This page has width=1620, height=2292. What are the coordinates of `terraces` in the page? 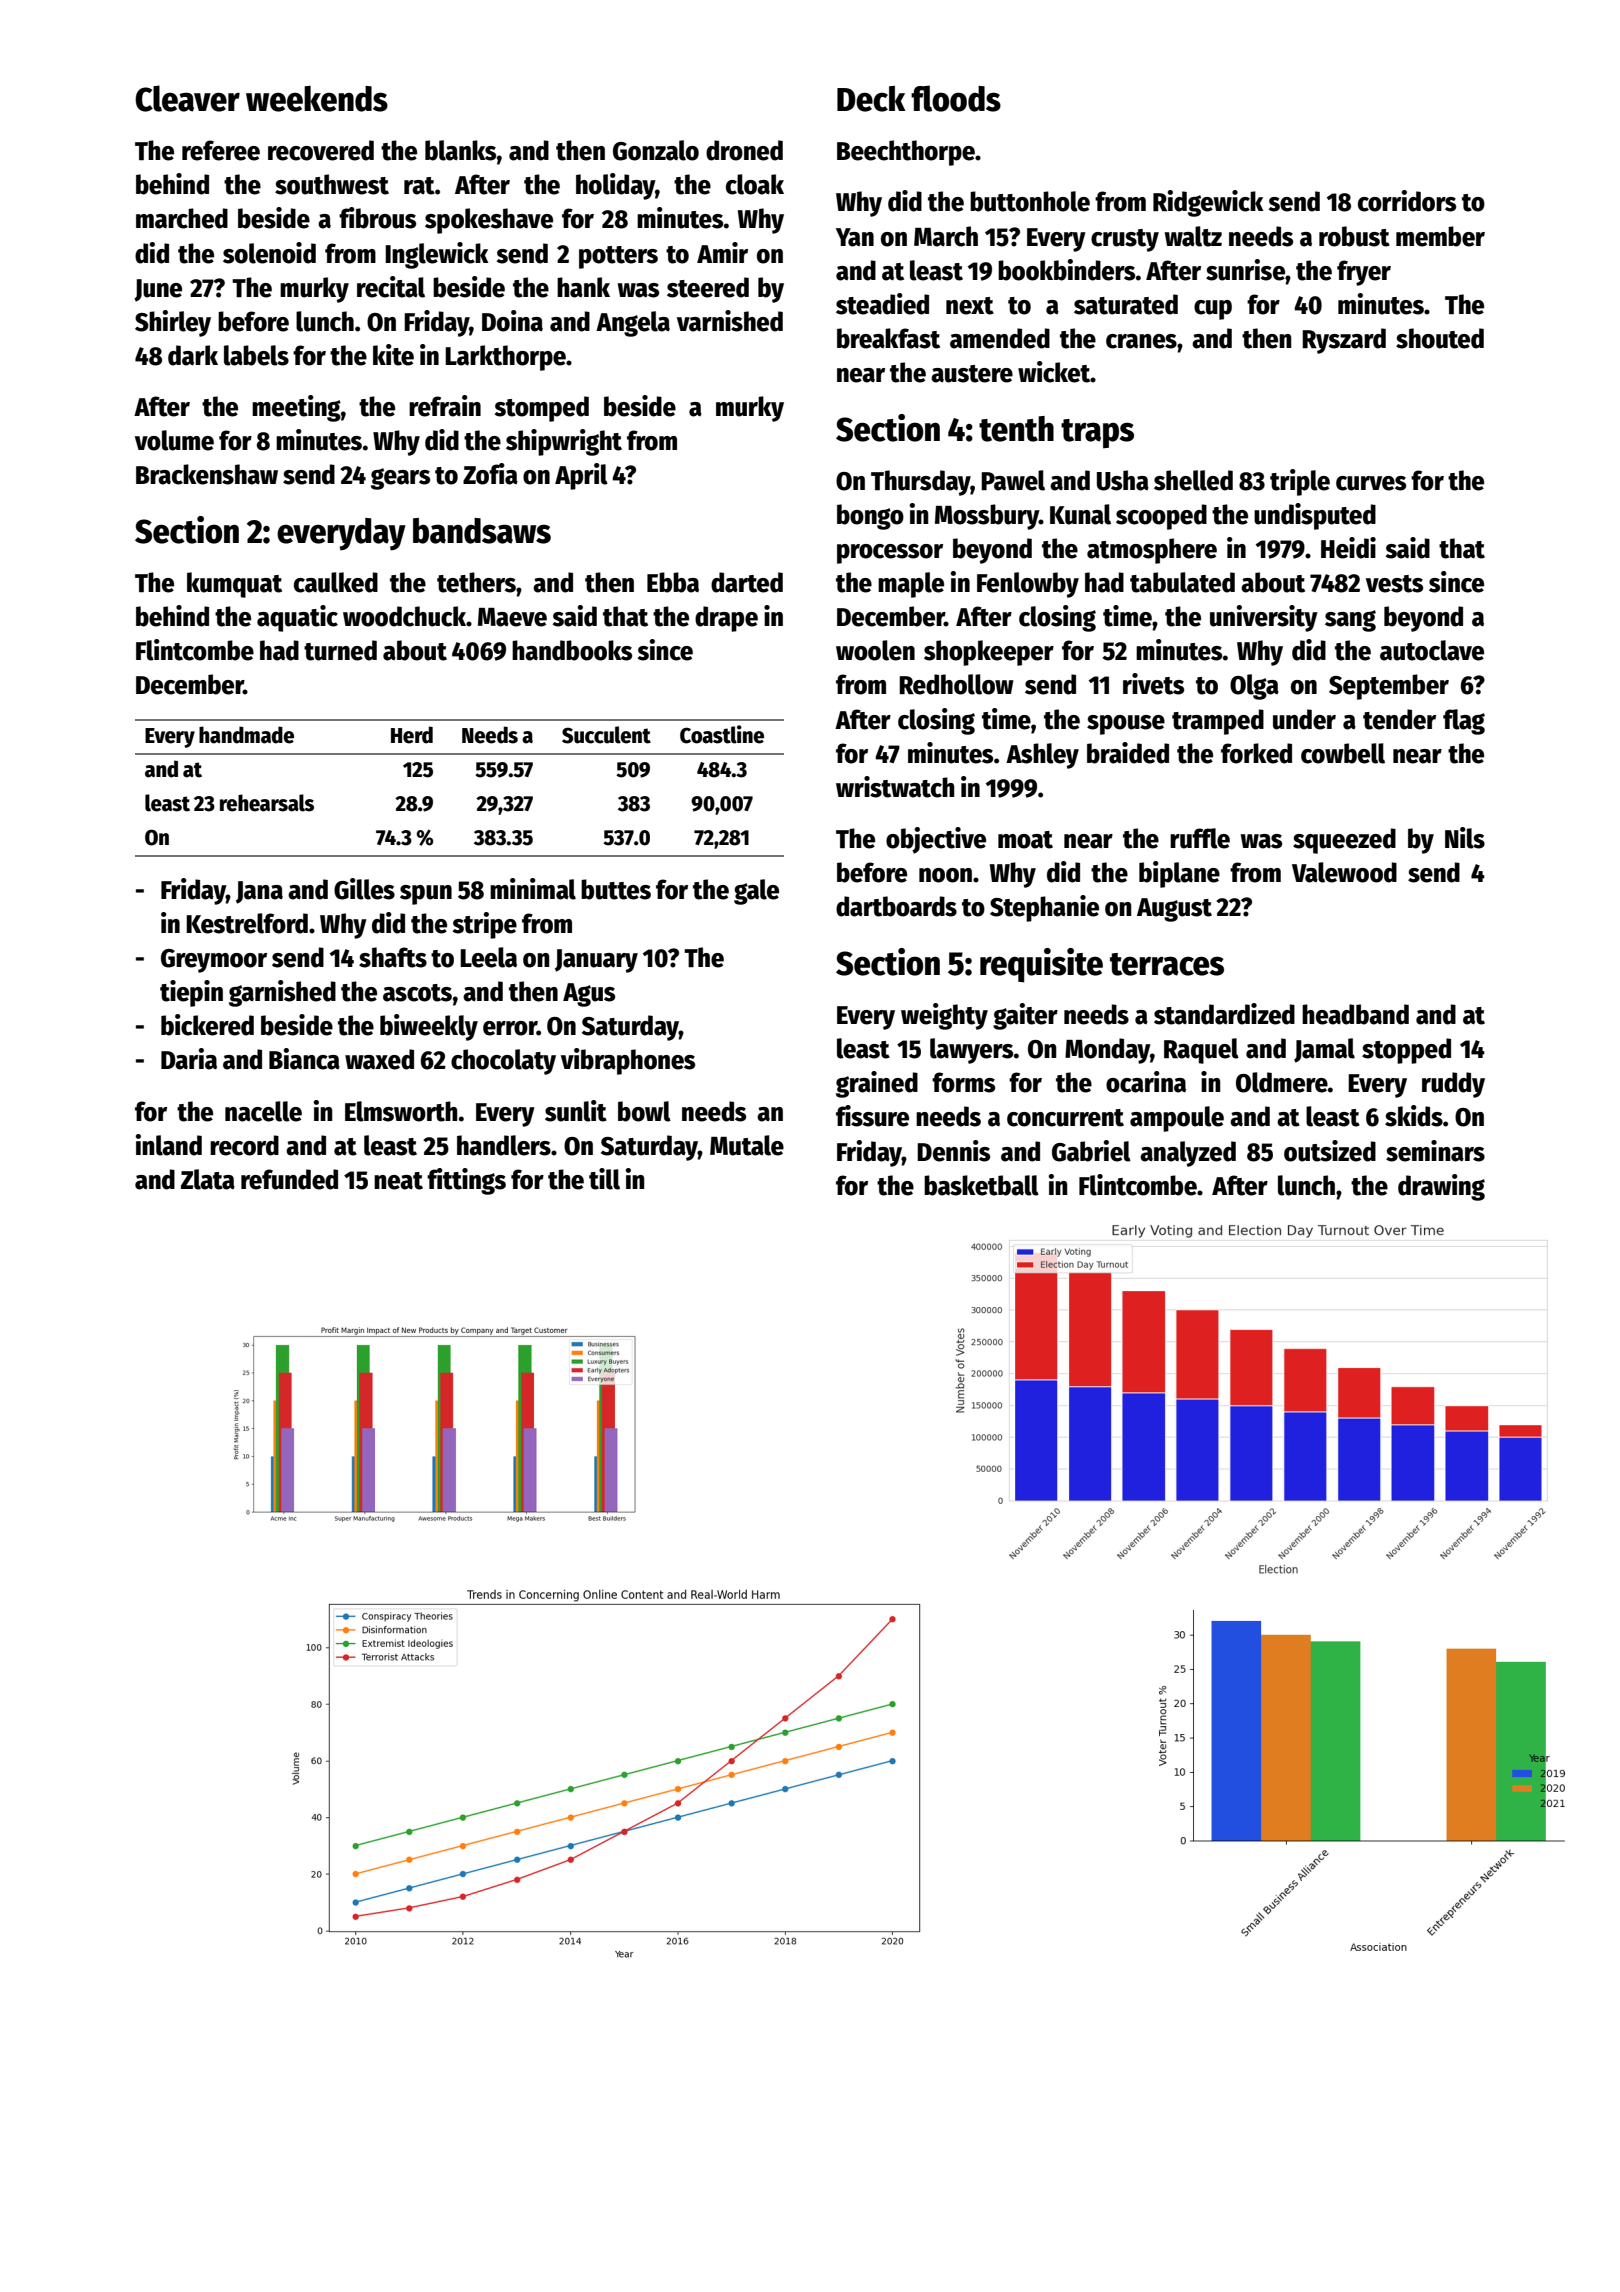 It's located at (1167, 964).
